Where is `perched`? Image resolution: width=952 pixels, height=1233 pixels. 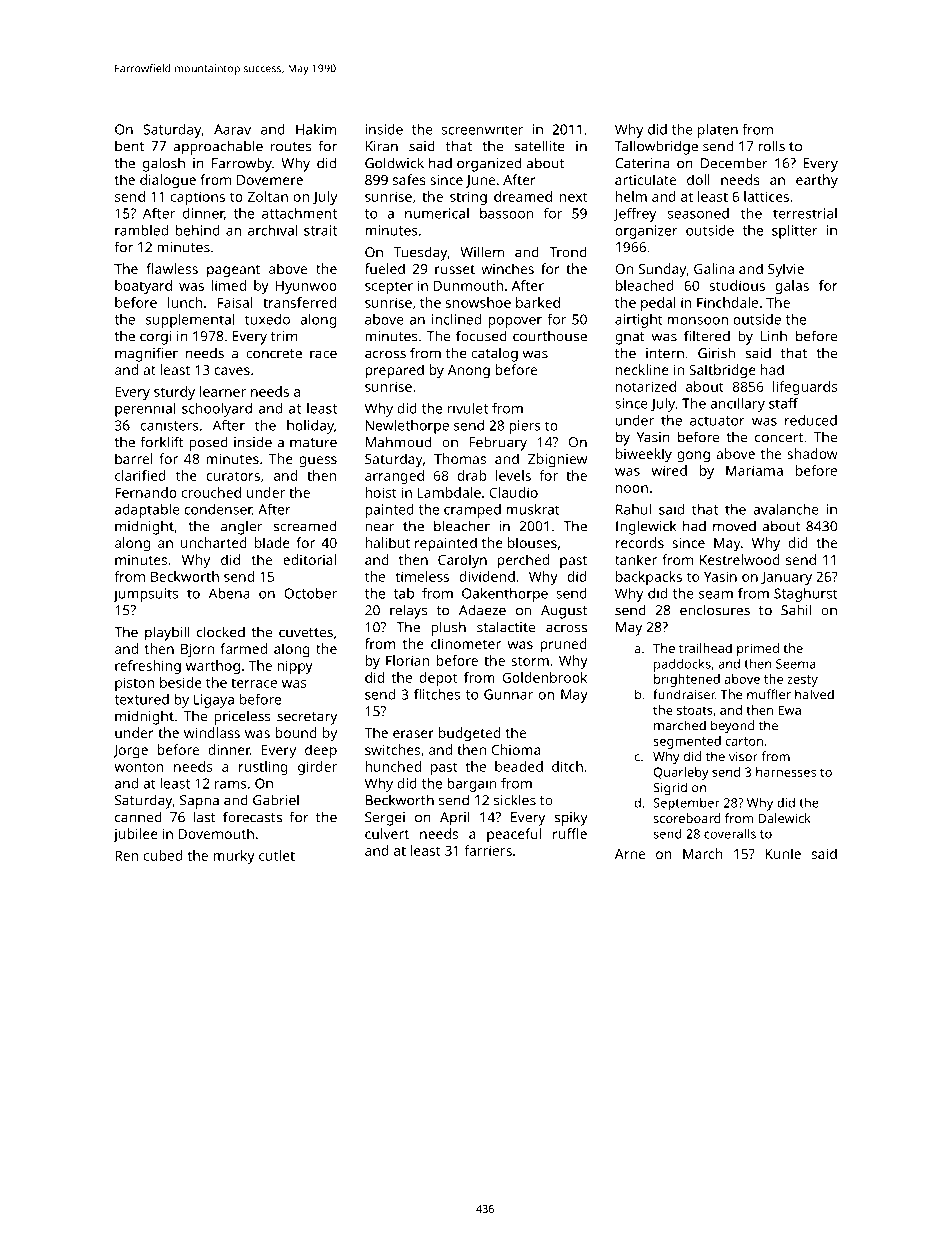 perched is located at coordinates (523, 561).
